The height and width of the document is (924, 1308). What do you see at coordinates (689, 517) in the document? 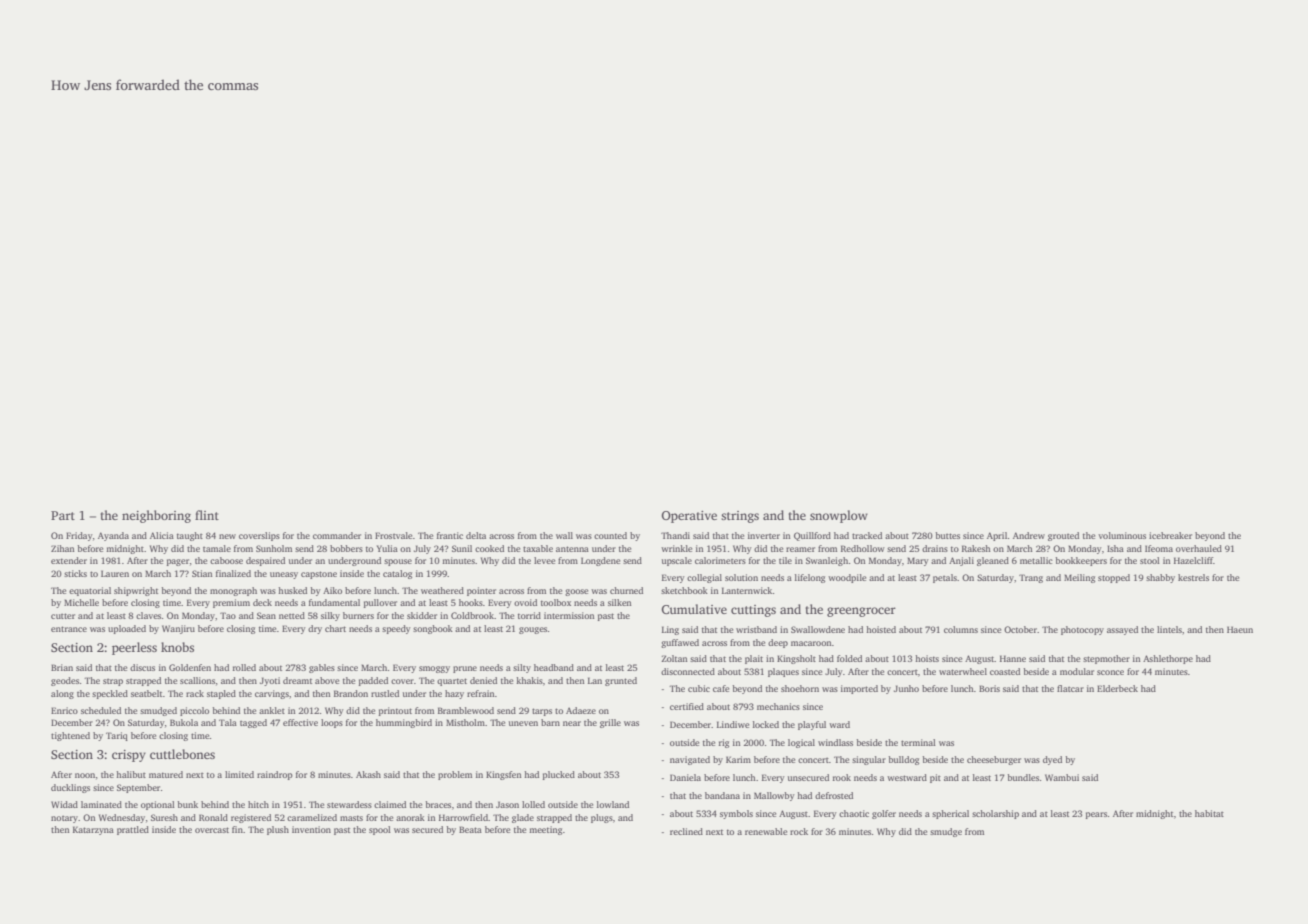
I see `Operative` at bounding box center [689, 517].
